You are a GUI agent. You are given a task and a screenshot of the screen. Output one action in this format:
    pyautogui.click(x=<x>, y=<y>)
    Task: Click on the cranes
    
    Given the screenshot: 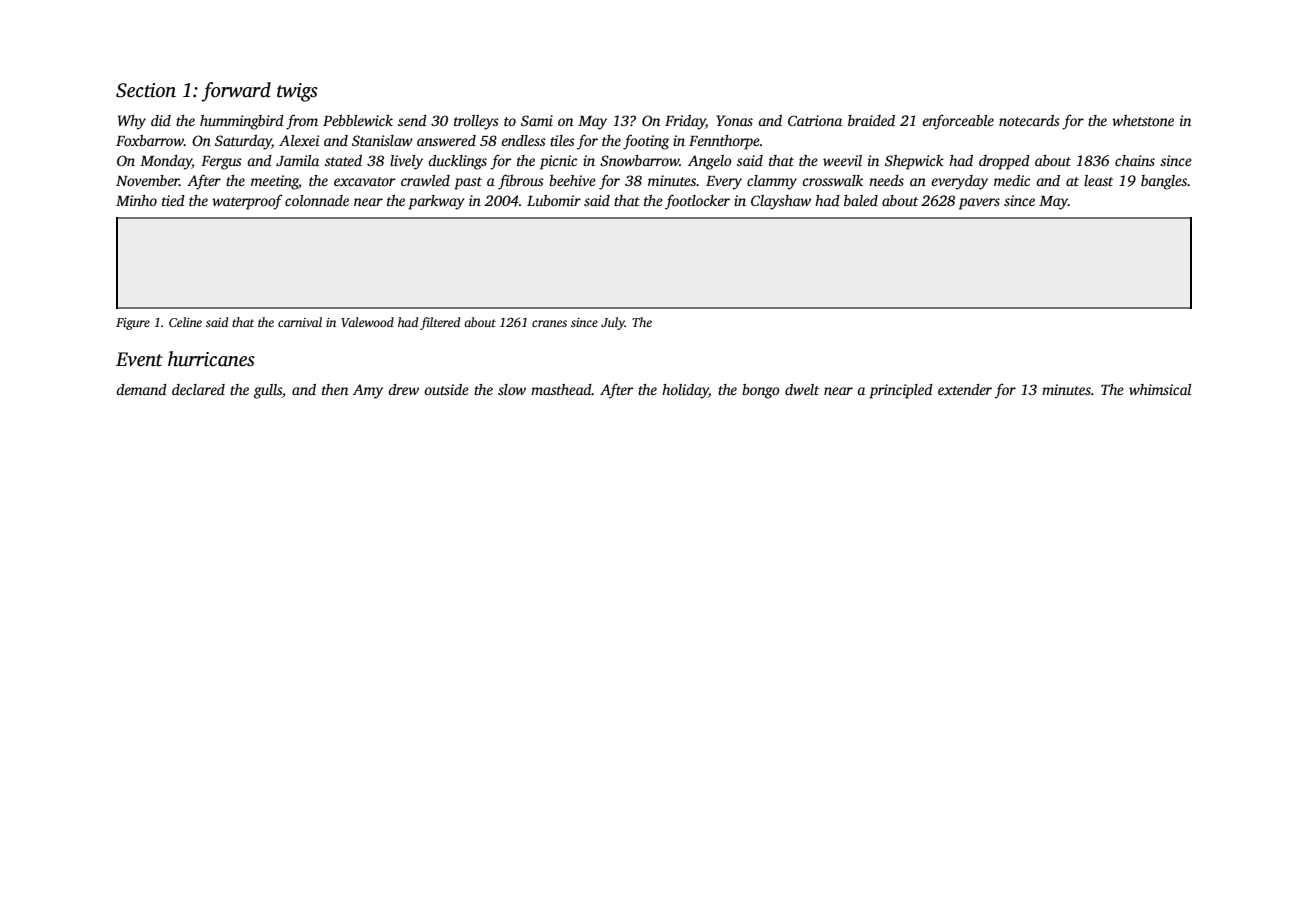 What is the action you would take?
    pyautogui.click(x=549, y=323)
